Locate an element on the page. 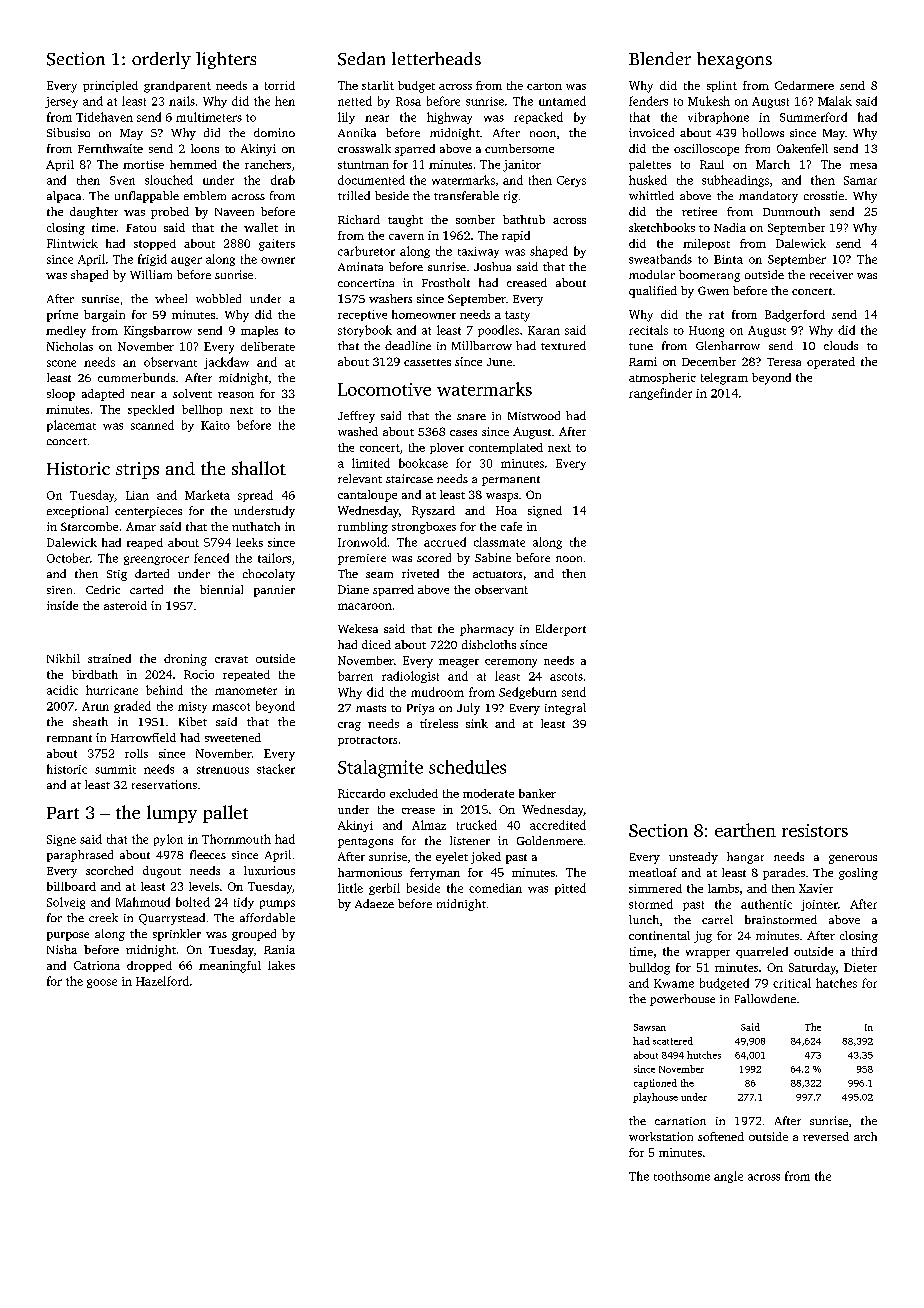  mesa is located at coordinates (863, 166).
